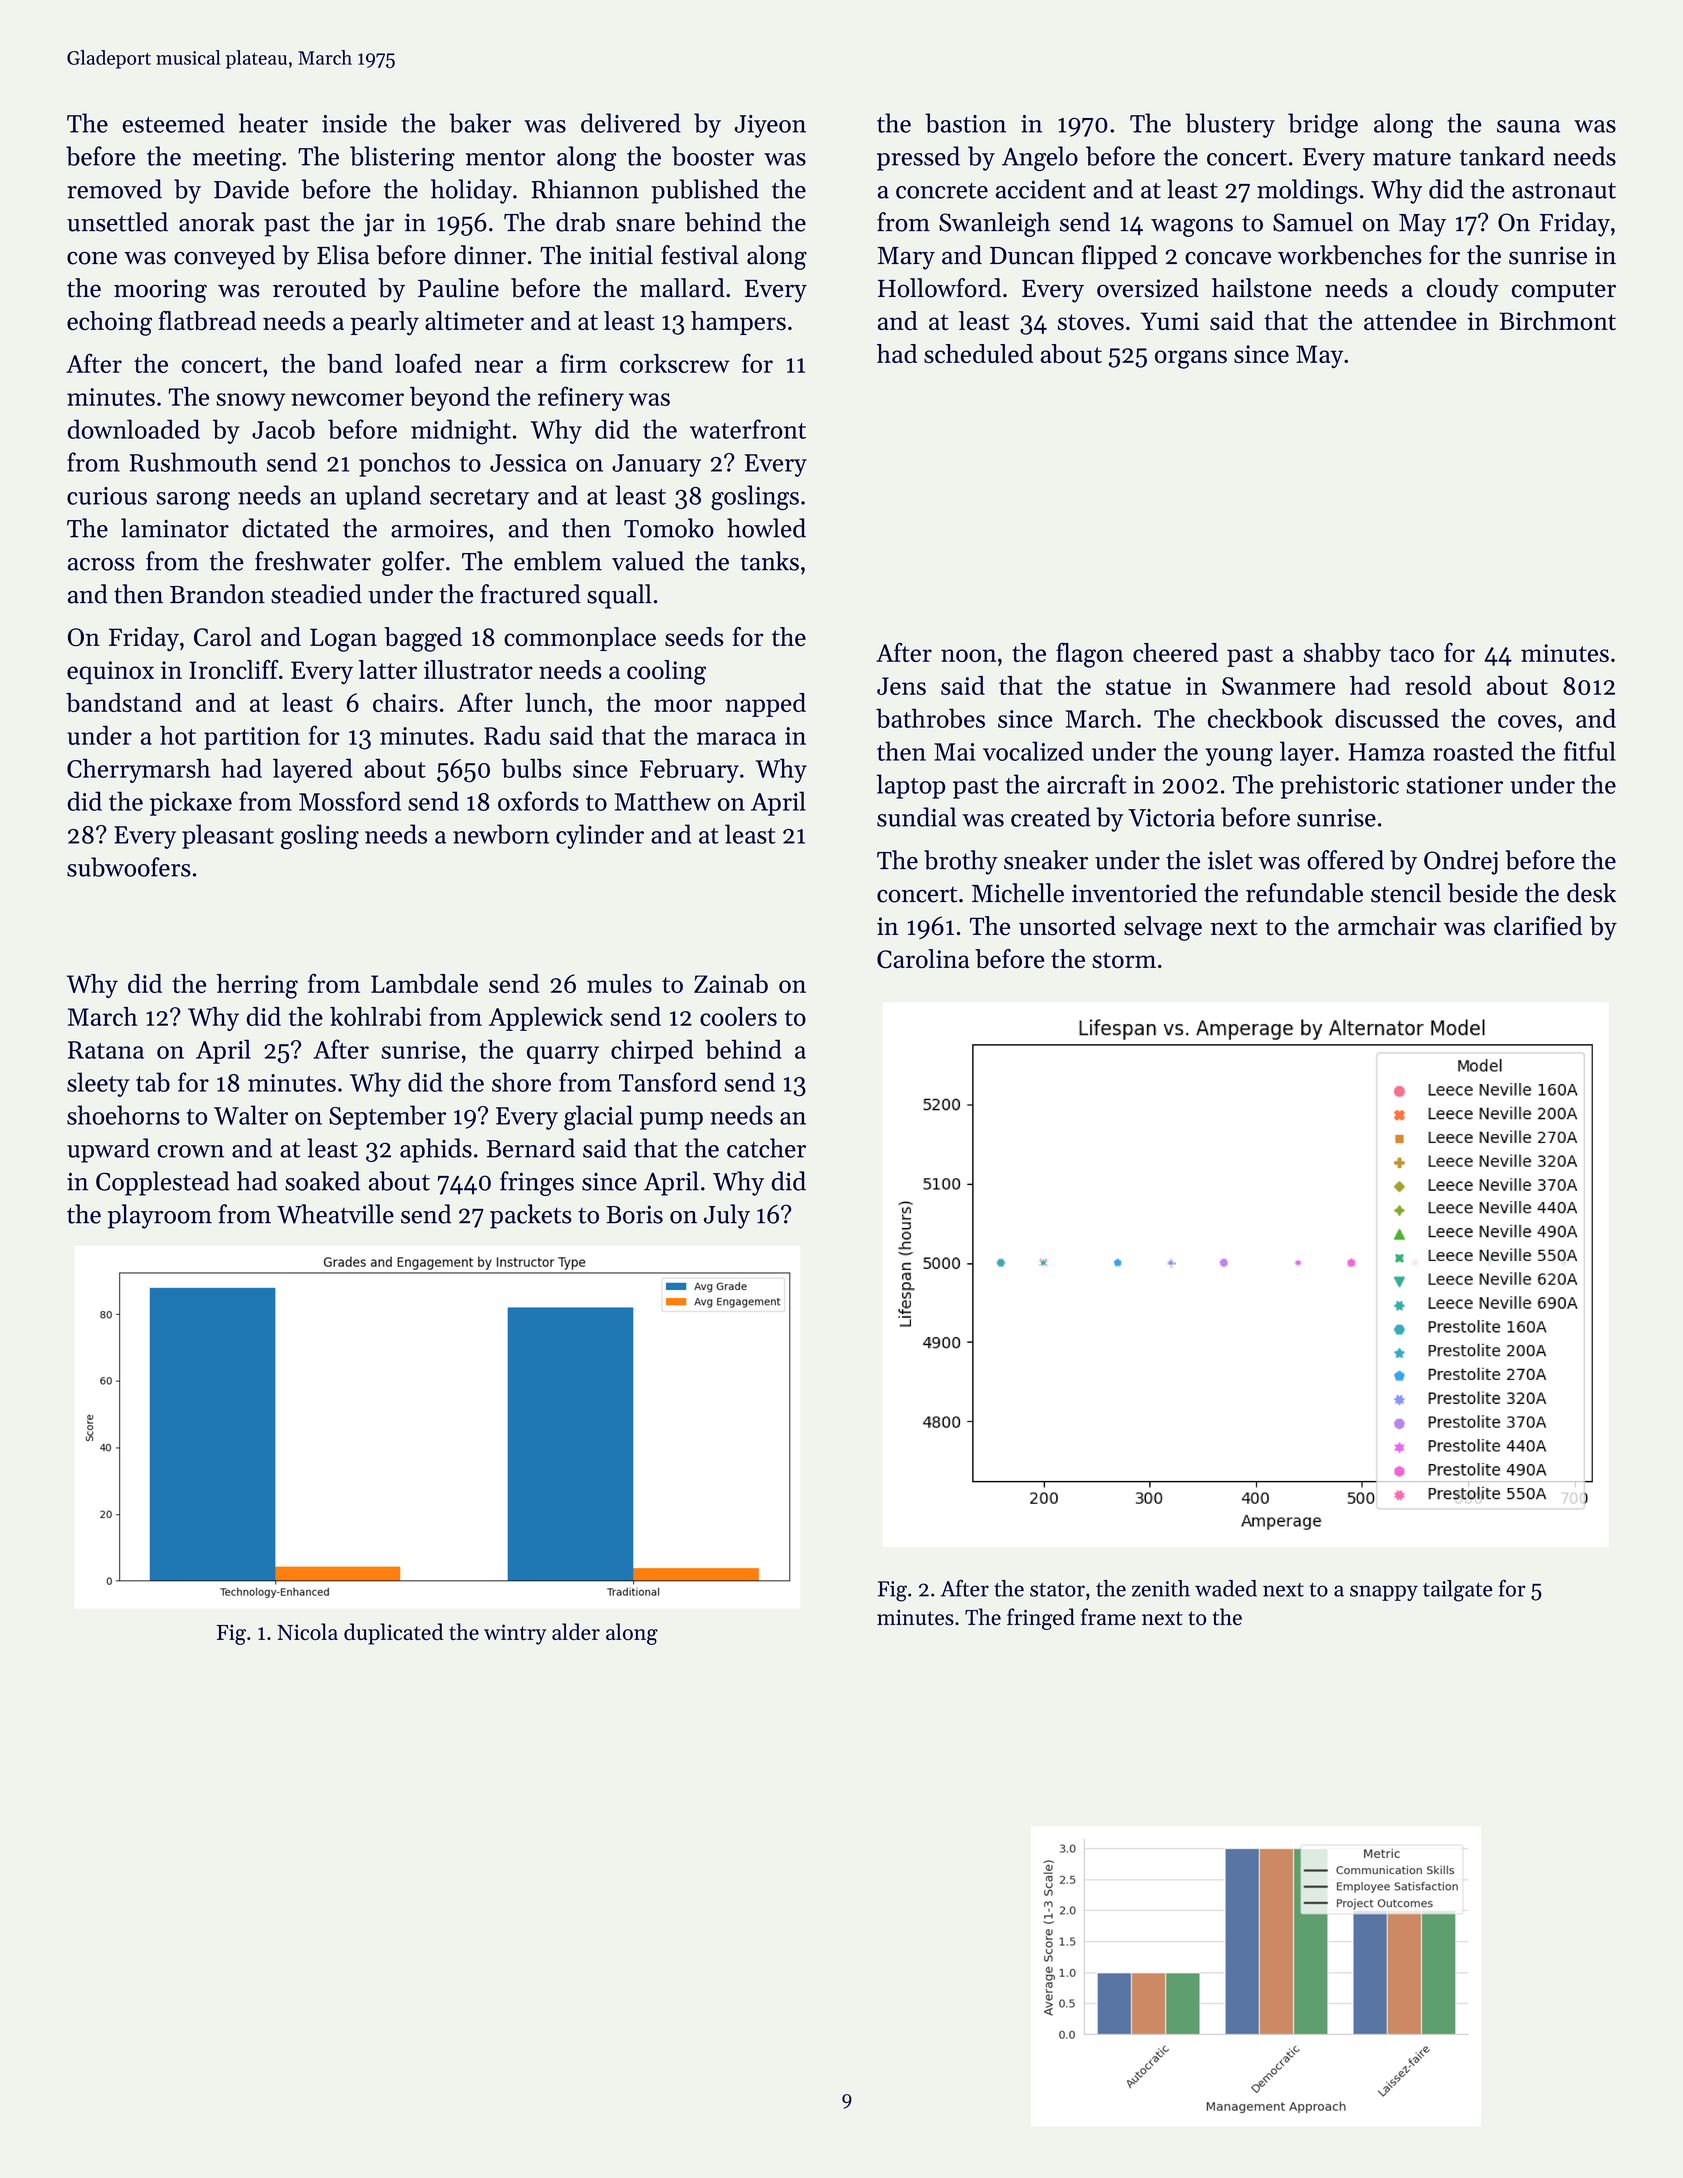 The width and height of the screenshot is (1683, 2178). I want to click on Nicola, so click(307, 1631).
